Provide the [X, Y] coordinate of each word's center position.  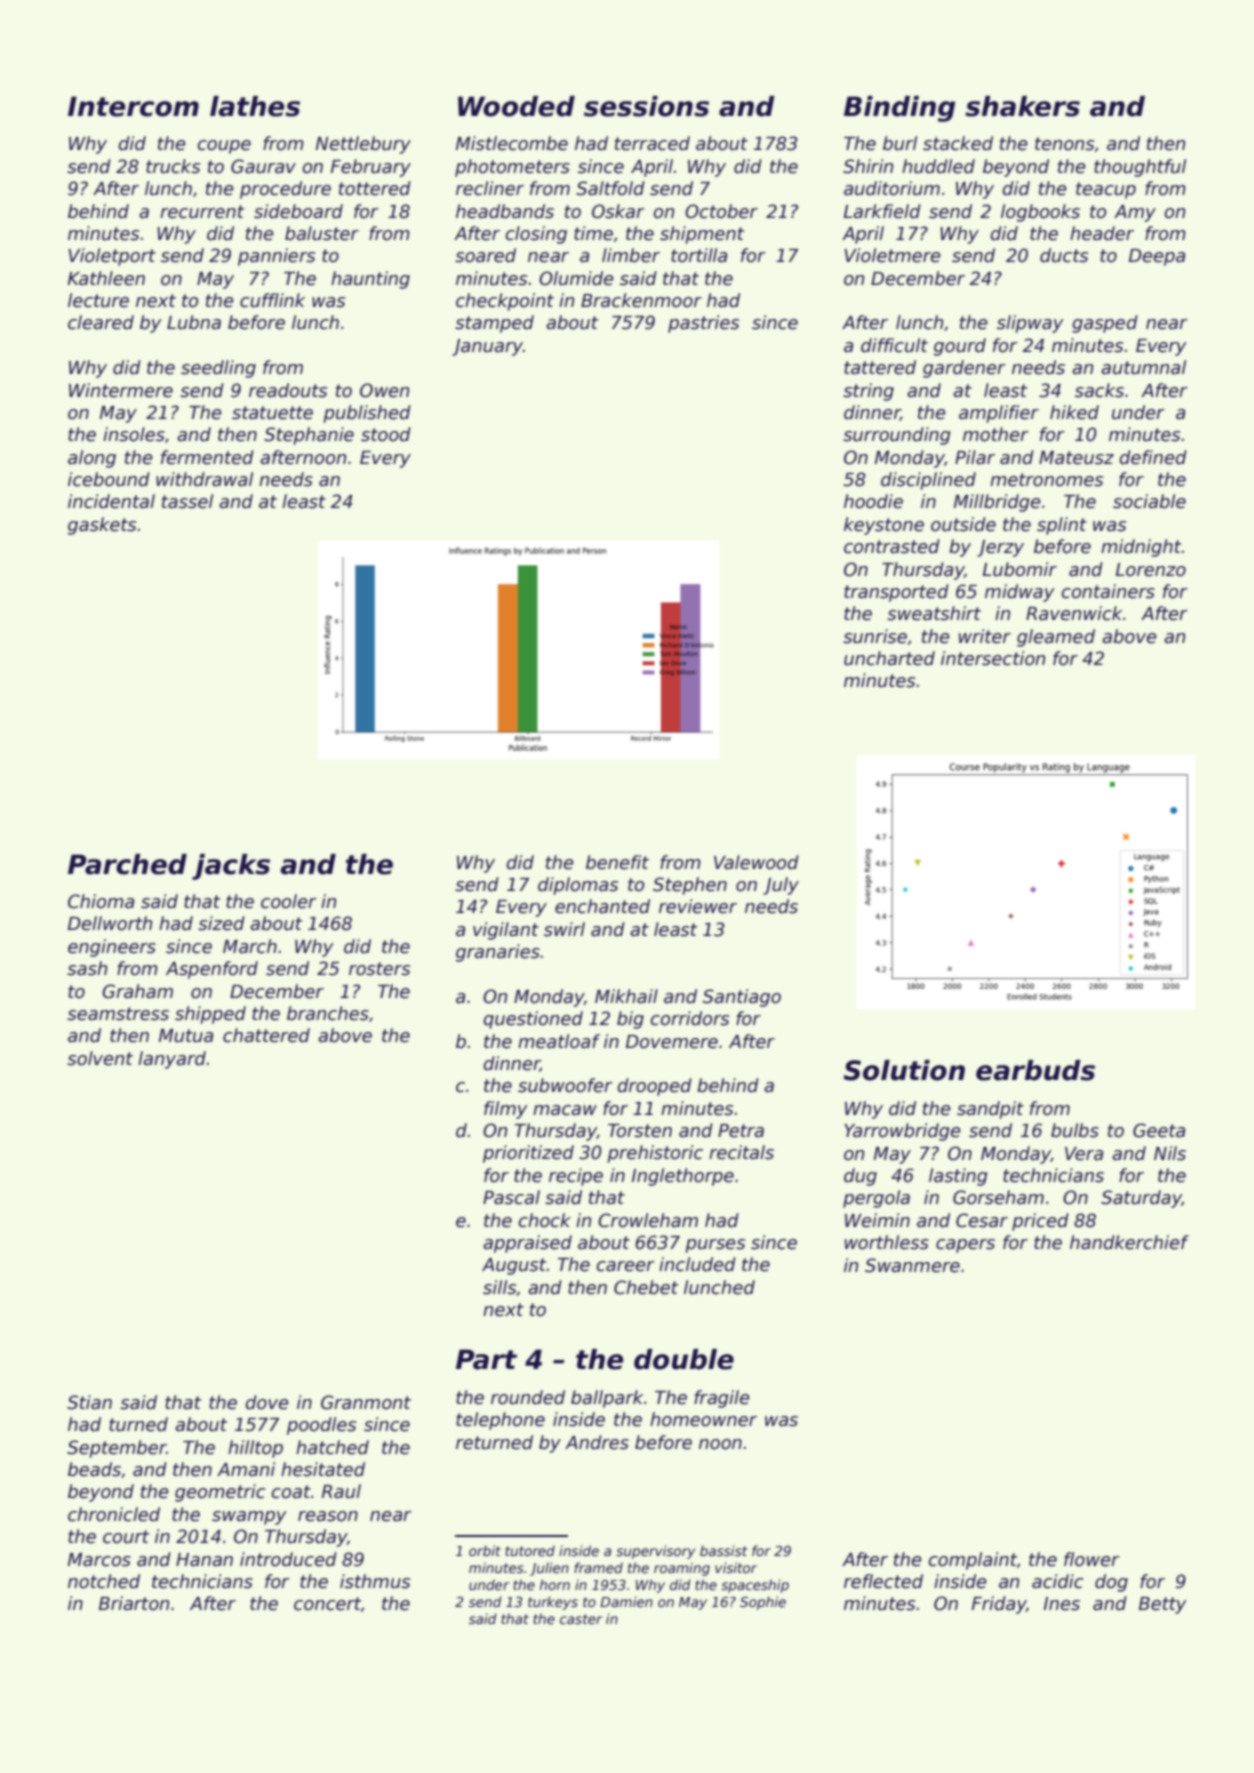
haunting [370, 280]
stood [386, 434]
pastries [703, 324]
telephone [500, 1421]
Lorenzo [1151, 570]
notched [104, 1581]
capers [965, 1246]
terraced [652, 143]
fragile [722, 1399]
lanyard [172, 1060]
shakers [1022, 106]
